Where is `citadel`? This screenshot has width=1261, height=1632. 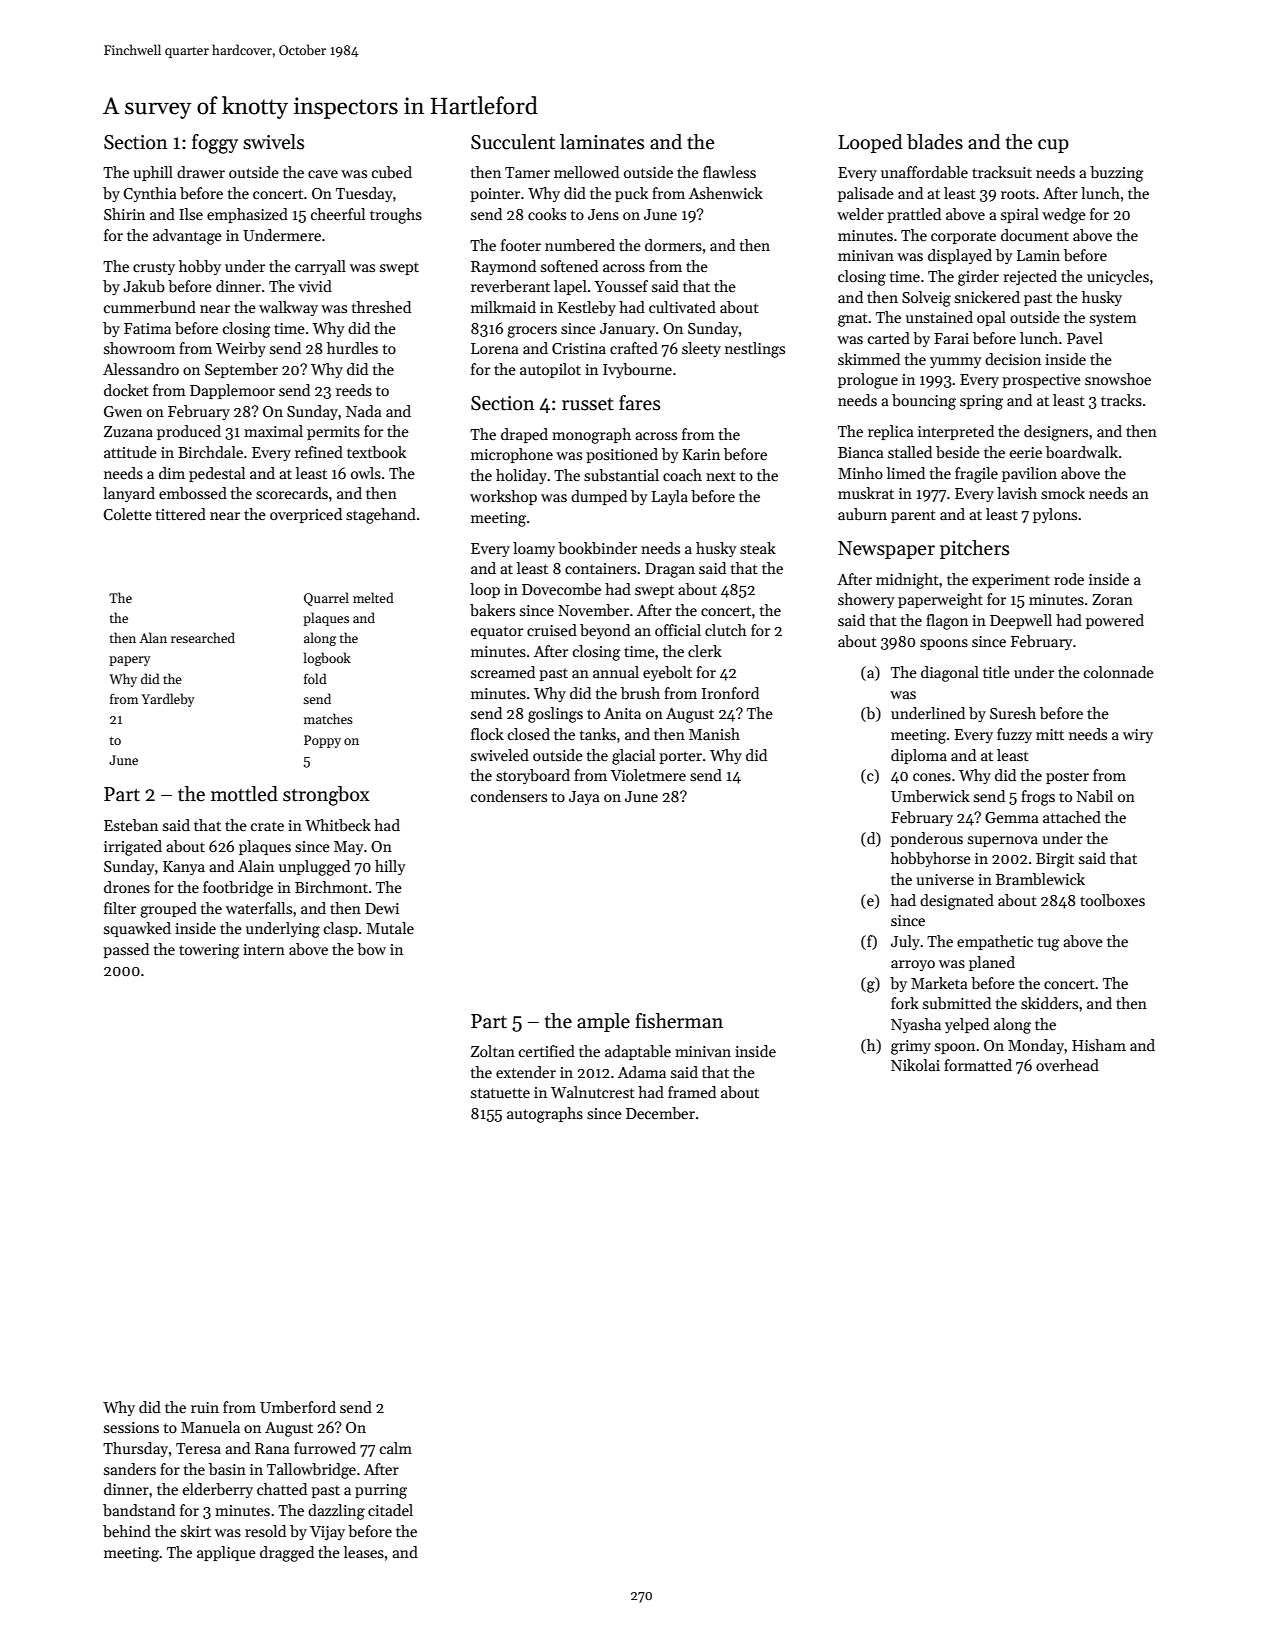 citadel is located at coordinates (390, 1510).
